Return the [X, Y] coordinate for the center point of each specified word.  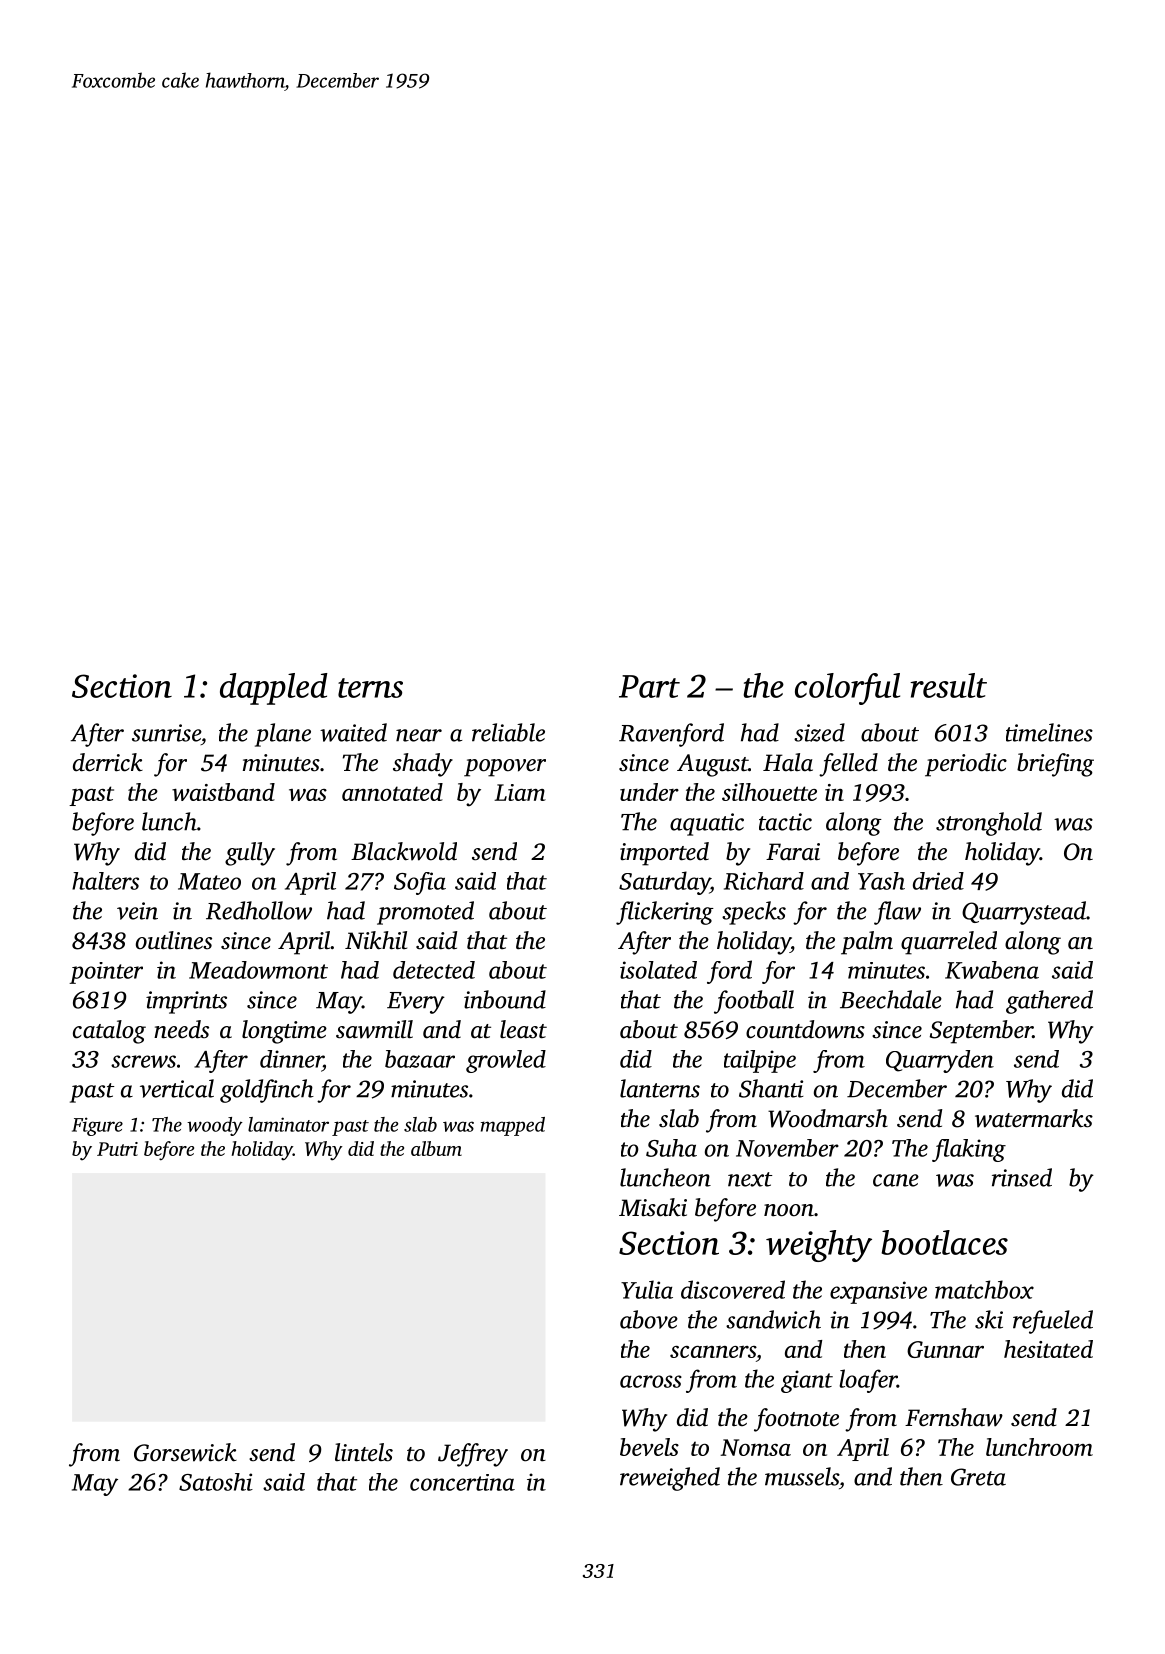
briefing [1055, 765]
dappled [274, 689]
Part [649, 686]
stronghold [989, 824]
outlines [174, 940]
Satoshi [216, 1482]
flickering [665, 913]
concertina [462, 1482]
